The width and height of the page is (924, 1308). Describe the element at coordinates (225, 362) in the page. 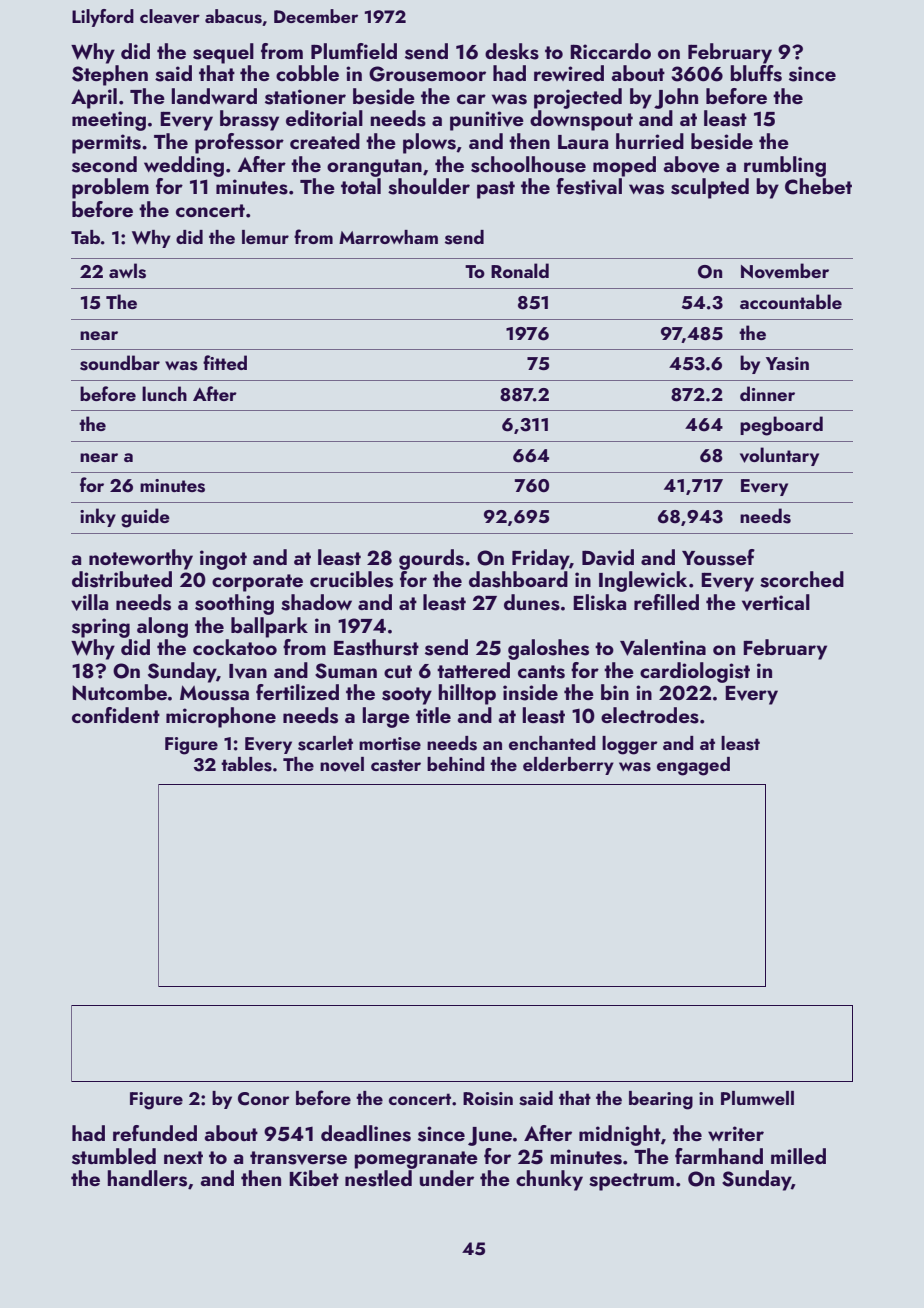

I see `fitted` at that location.
